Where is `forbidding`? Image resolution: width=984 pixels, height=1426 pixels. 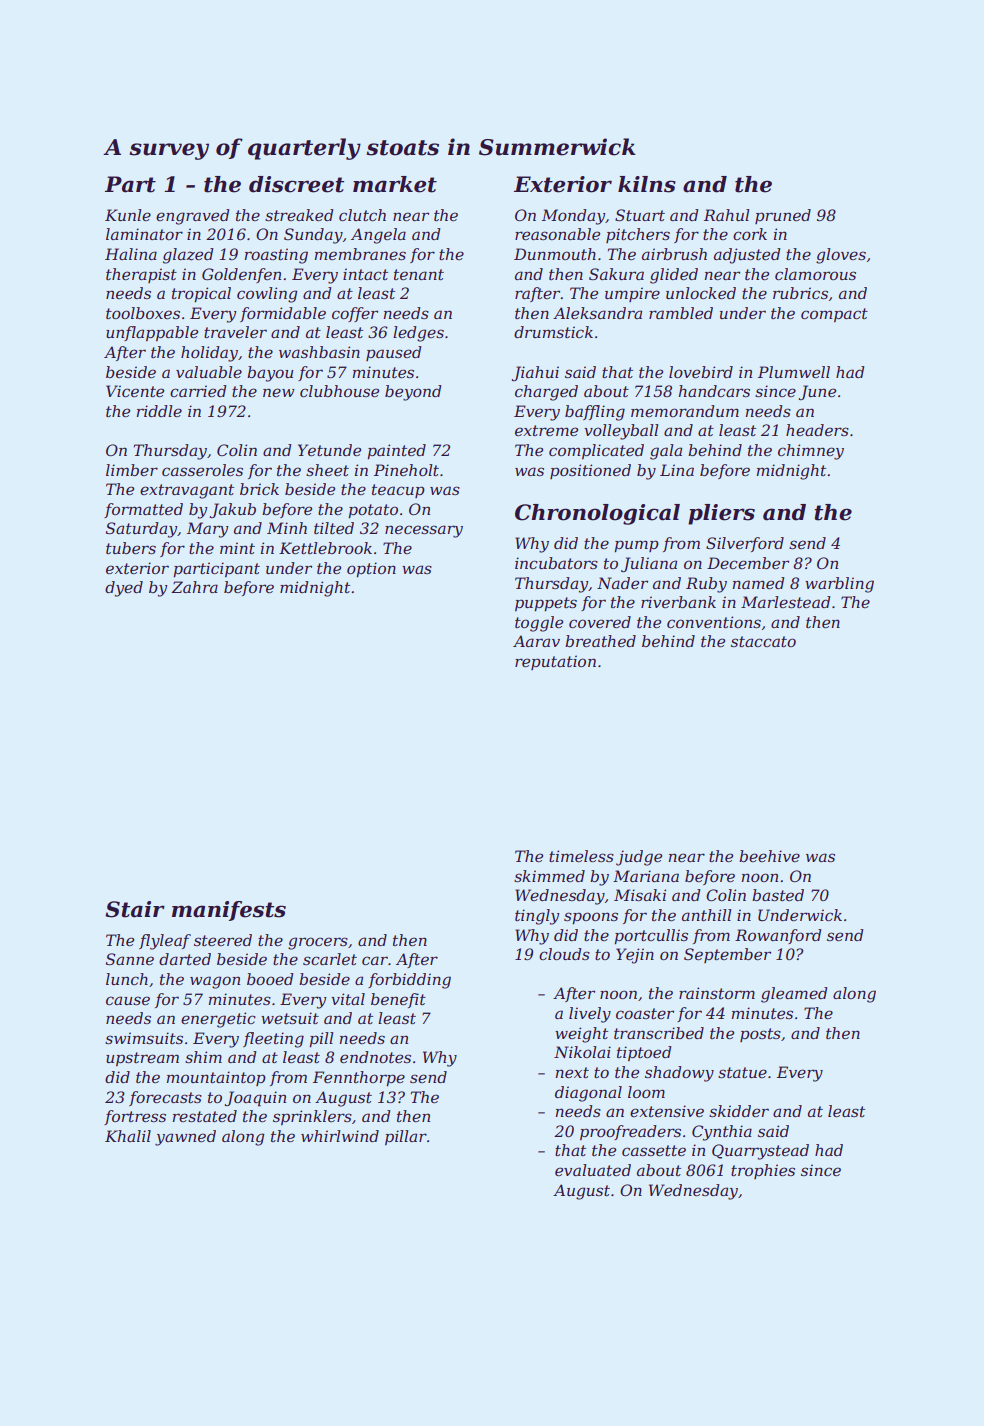
forbidding is located at coordinates (409, 981).
